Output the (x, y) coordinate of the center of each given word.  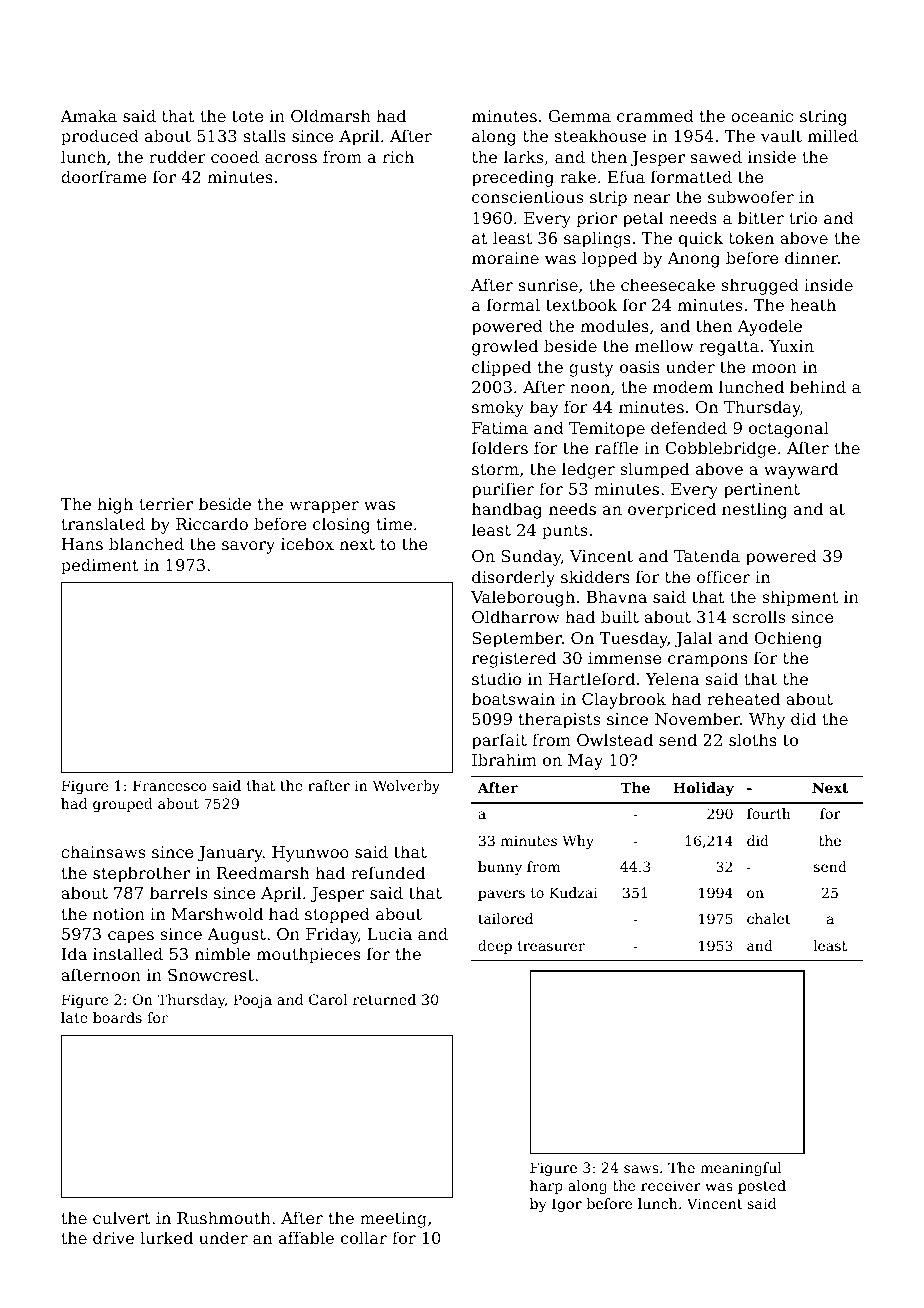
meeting (393, 1220)
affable (306, 1237)
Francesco (170, 785)
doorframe (104, 176)
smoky (498, 408)
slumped (654, 470)
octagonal (789, 429)
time (394, 524)
